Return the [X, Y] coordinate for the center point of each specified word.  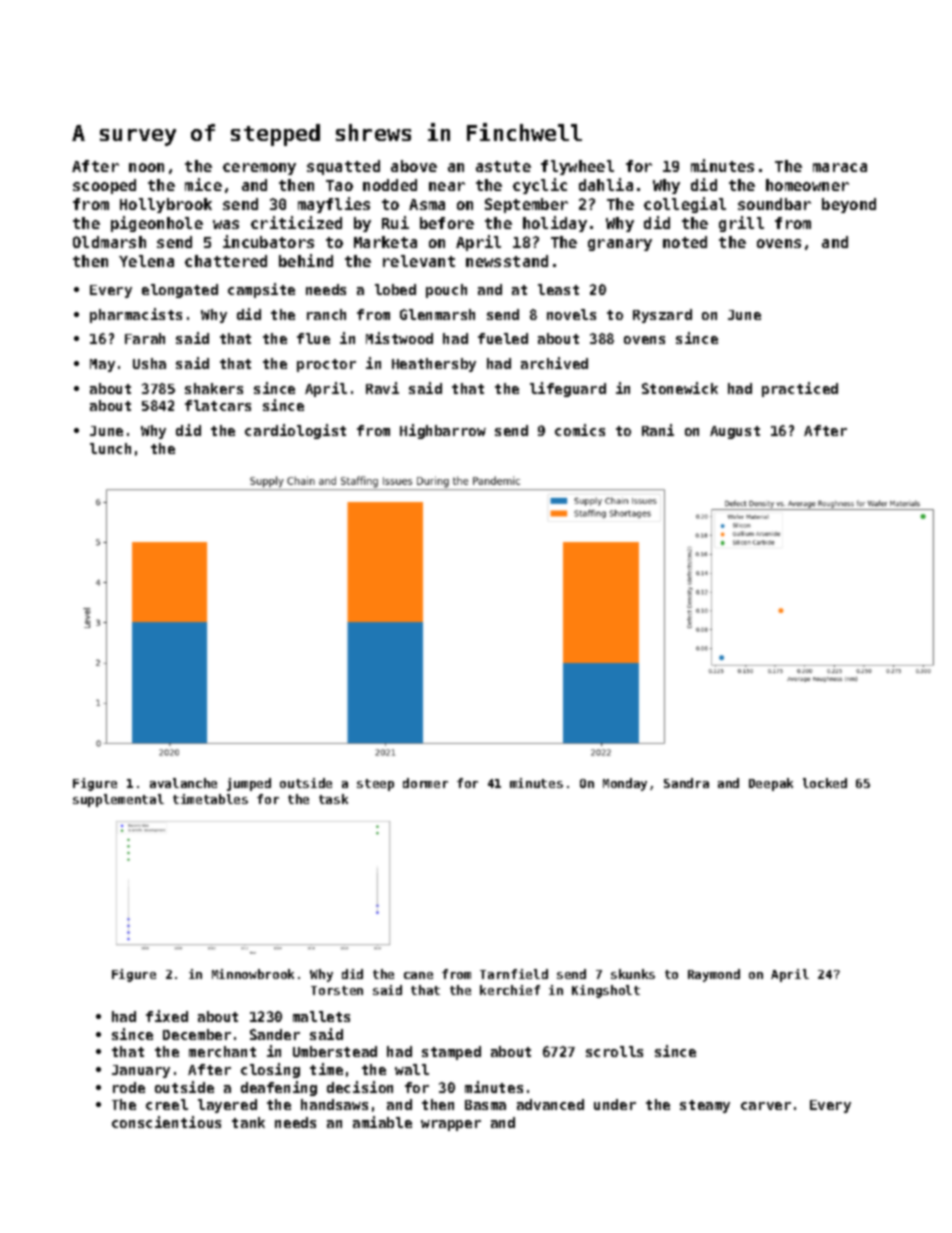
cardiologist [295, 431]
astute [503, 166]
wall [412, 1069]
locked [825, 783]
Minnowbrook [253, 974]
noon [146, 167]
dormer [425, 783]
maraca [840, 167]
